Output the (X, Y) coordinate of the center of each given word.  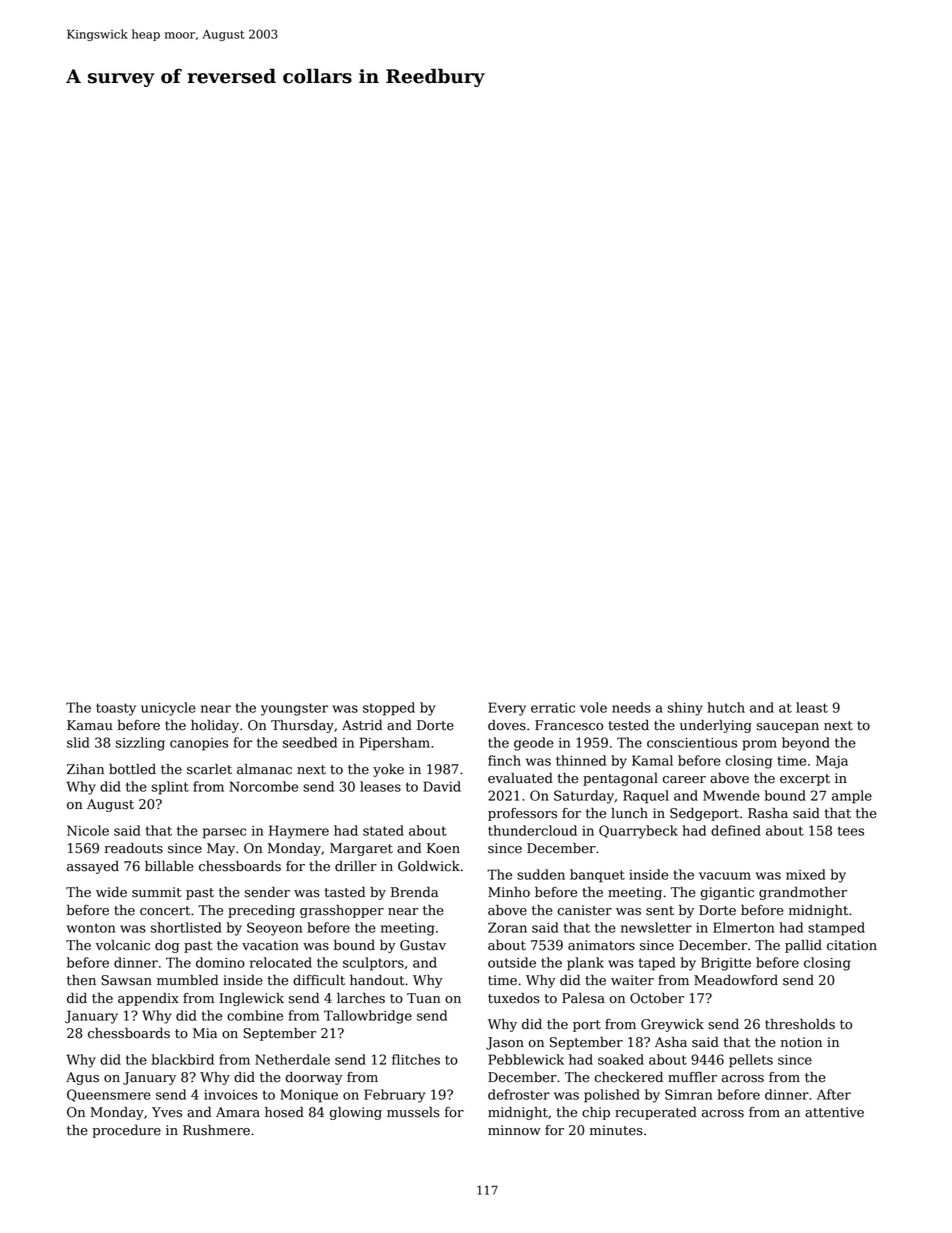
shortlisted (186, 927)
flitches (416, 1059)
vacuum (725, 876)
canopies (199, 744)
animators (601, 945)
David (442, 786)
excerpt (805, 780)
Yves (167, 1112)
